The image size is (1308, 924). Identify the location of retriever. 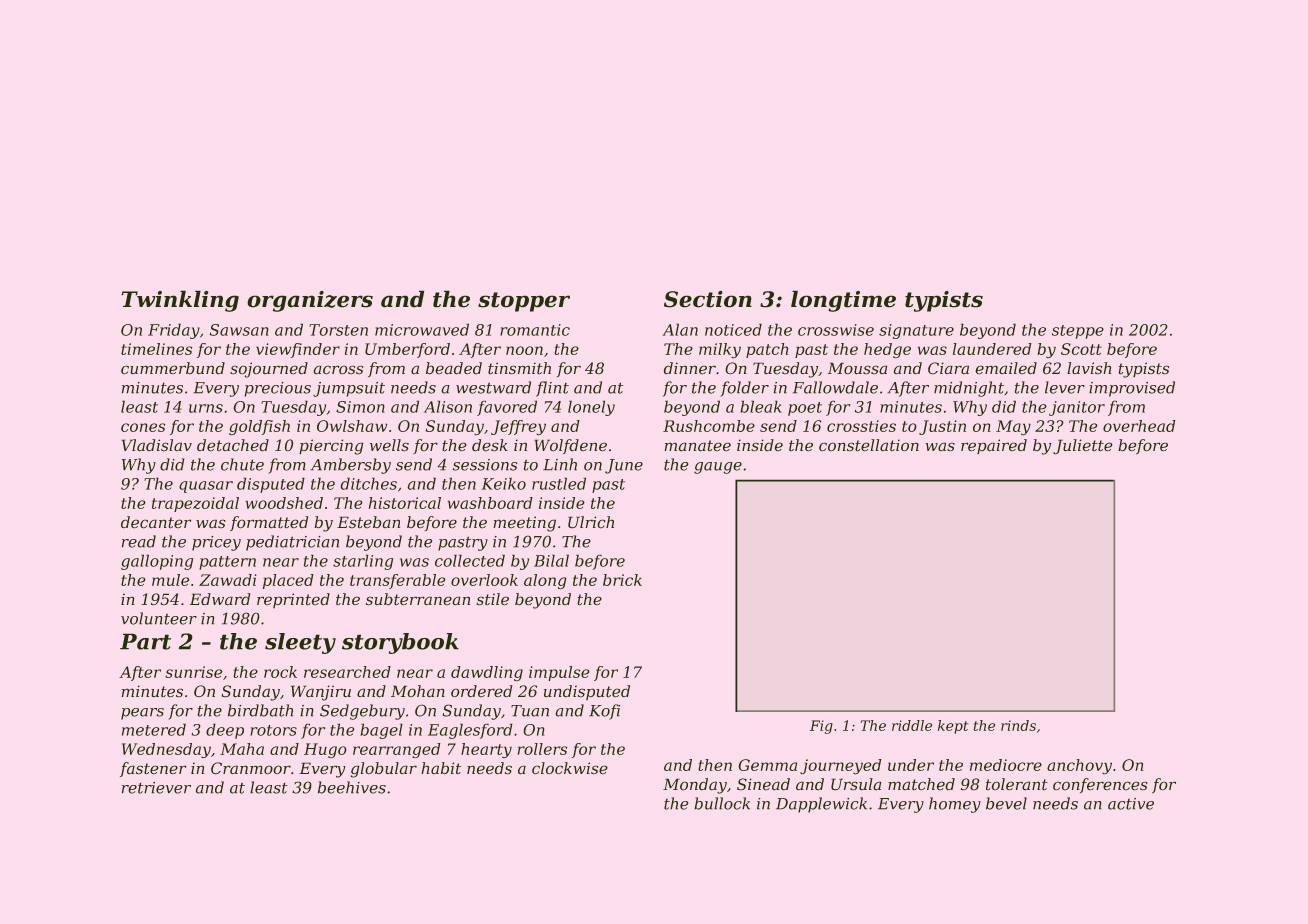
(156, 788).
